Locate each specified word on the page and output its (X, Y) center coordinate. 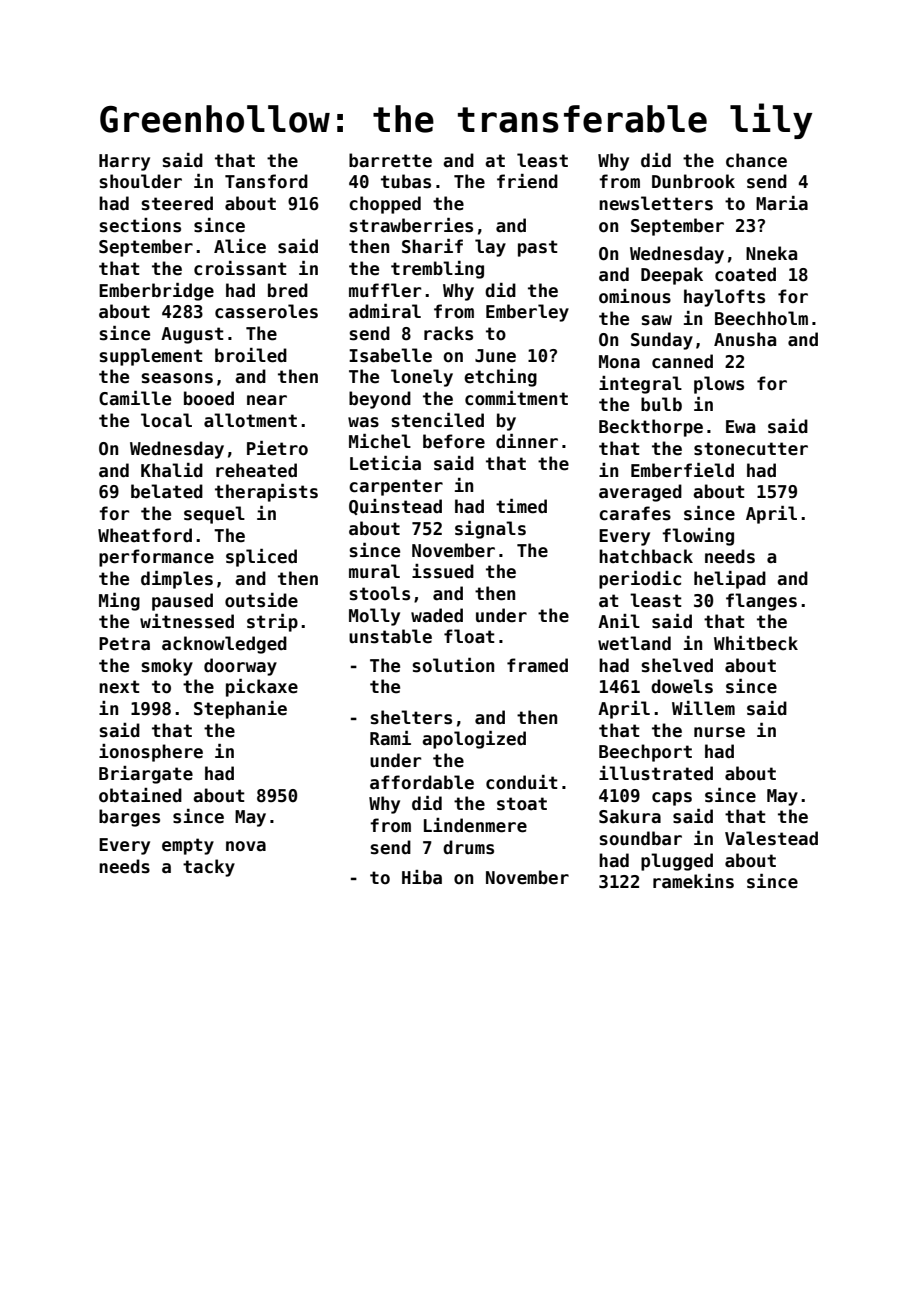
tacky (209, 868)
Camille (135, 398)
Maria (782, 203)
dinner (527, 441)
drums (468, 847)
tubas (406, 181)
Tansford (266, 181)
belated (167, 491)
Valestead (771, 838)
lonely (422, 378)
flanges (761, 602)
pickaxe (262, 688)
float (469, 636)
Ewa (740, 427)
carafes (635, 513)
